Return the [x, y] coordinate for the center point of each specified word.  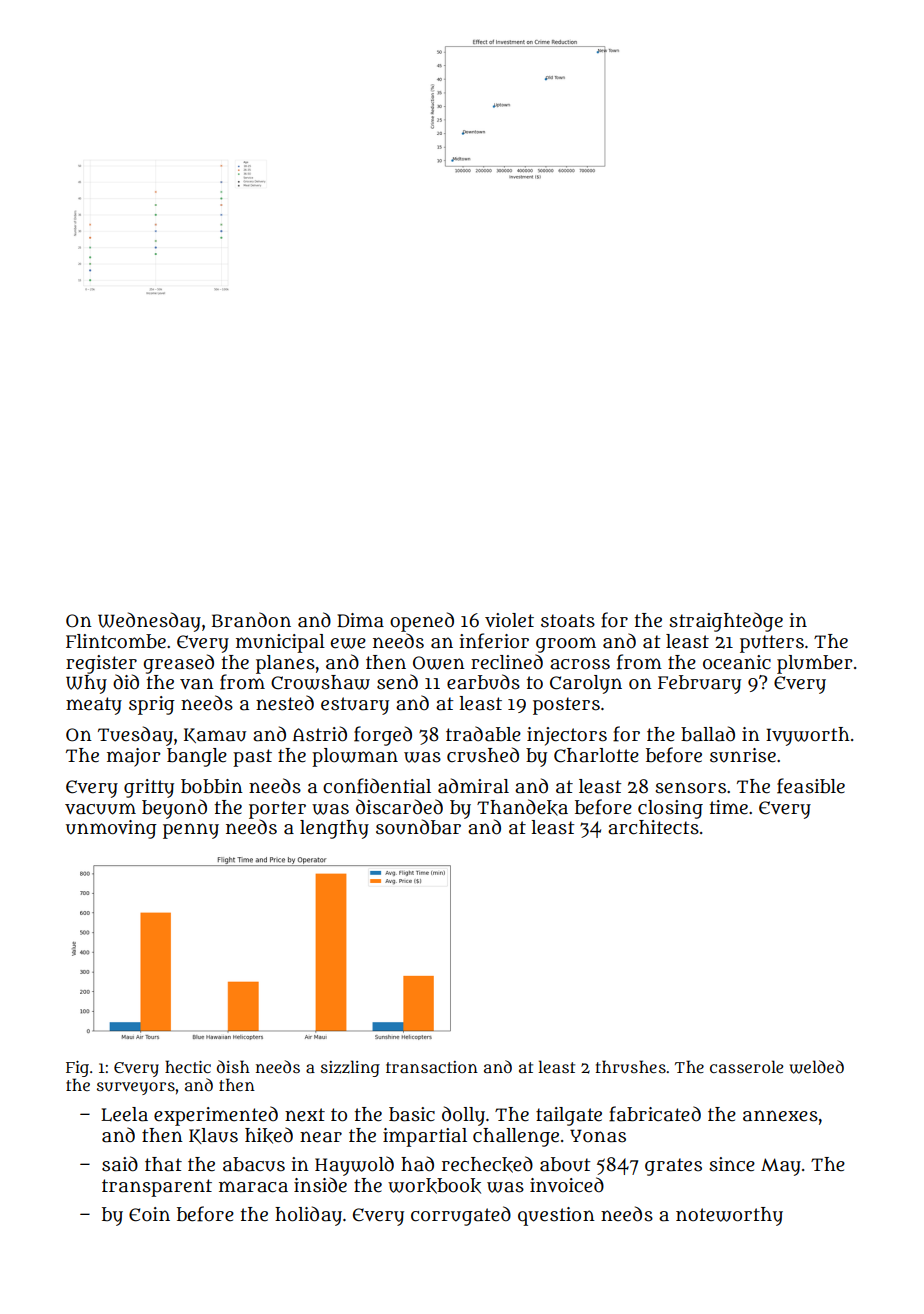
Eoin [149, 1214]
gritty [149, 788]
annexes [780, 1116]
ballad [708, 734]
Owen [439, 663]
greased [178, 664]
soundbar [418, 827]
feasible [811, 786]
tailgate [569, 1116]
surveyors [136, 1088]
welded [817, 1067]
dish [233, 1066]
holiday [308, 1216]
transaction [432, 1067]
